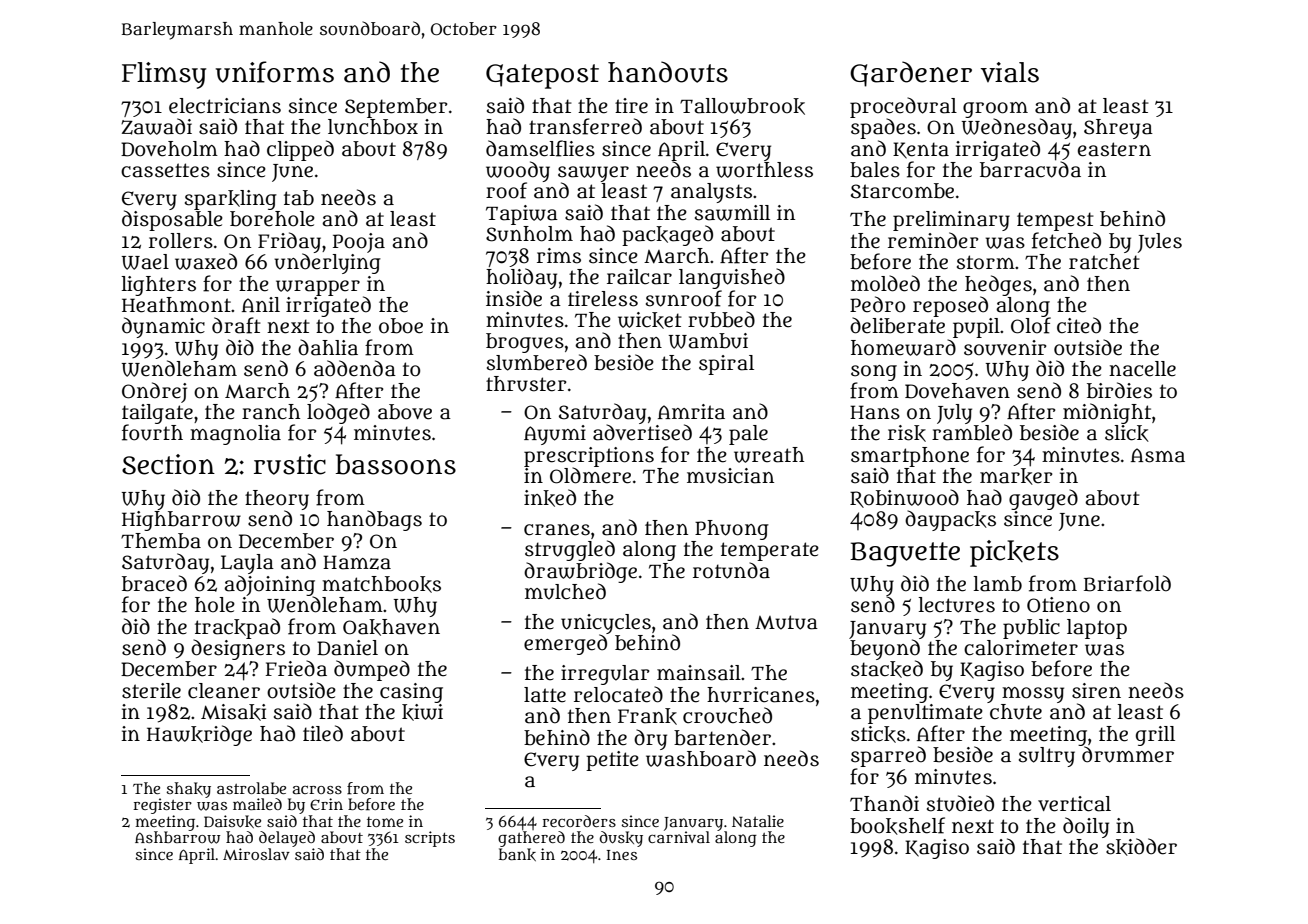  What do you see at coordinates (162, 806) in the screenshot?
I see `register` at bounding box center [162, 806].
